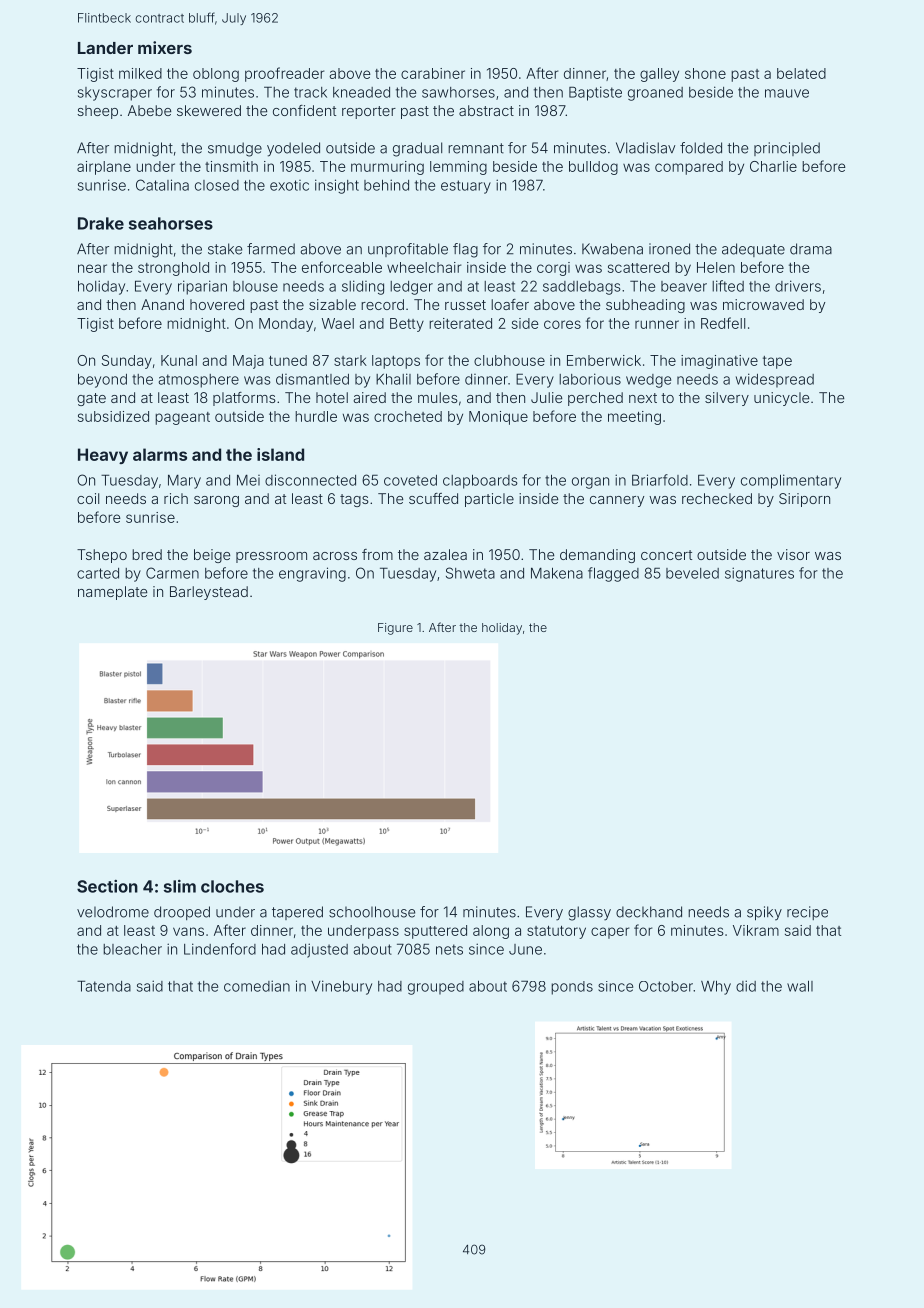 The height and width of the page is (1308, 924). Describe the element at coordinates (572, 988) in the page. I see `ponds` at that location.
